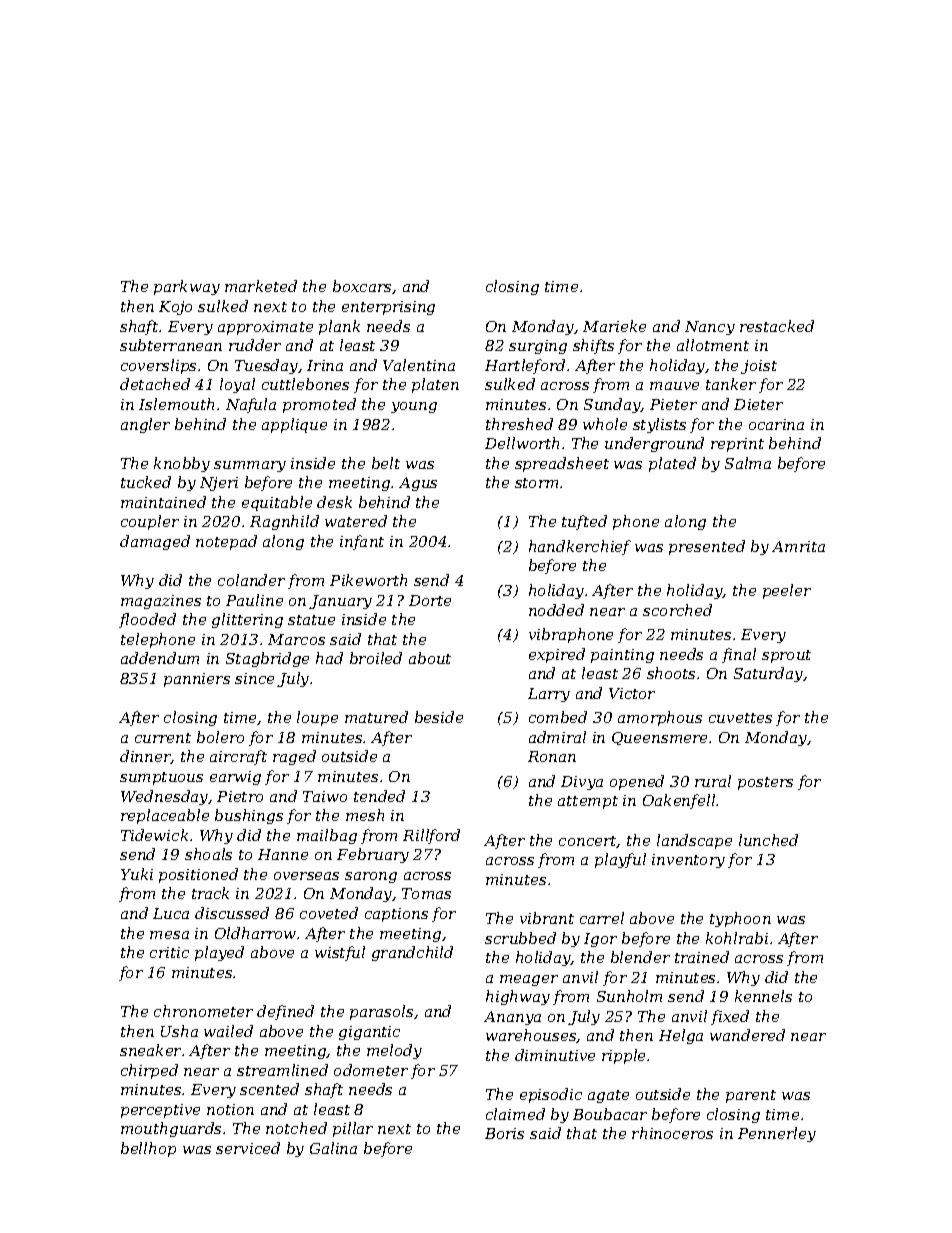 The image size is (952, 1233). What do you see at coordinates (261, 286) in the screenshot?
I see `marketed` at bounding box center [261, 286].
